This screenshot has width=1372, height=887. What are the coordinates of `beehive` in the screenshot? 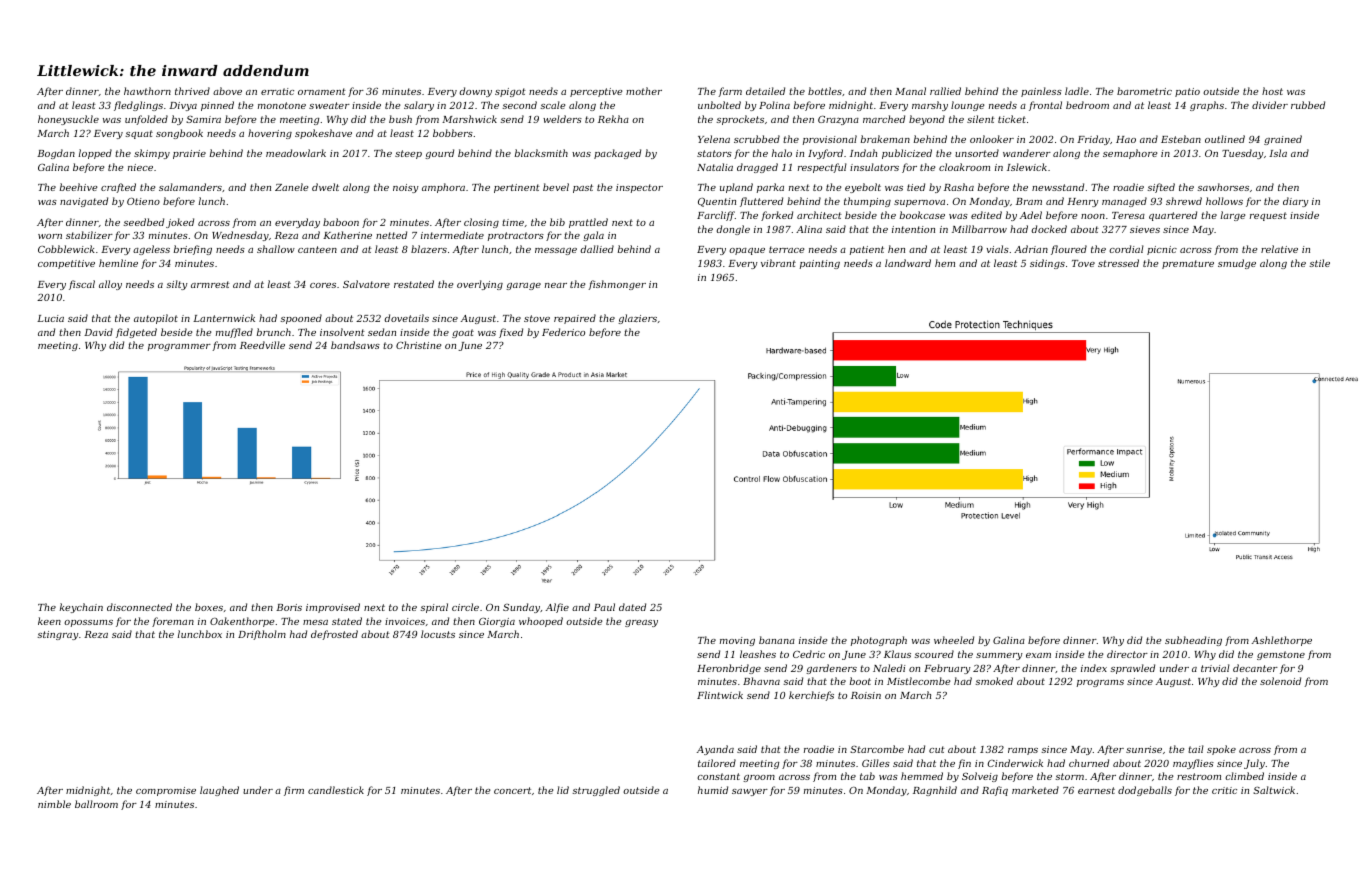 It's located at (78, 187).
